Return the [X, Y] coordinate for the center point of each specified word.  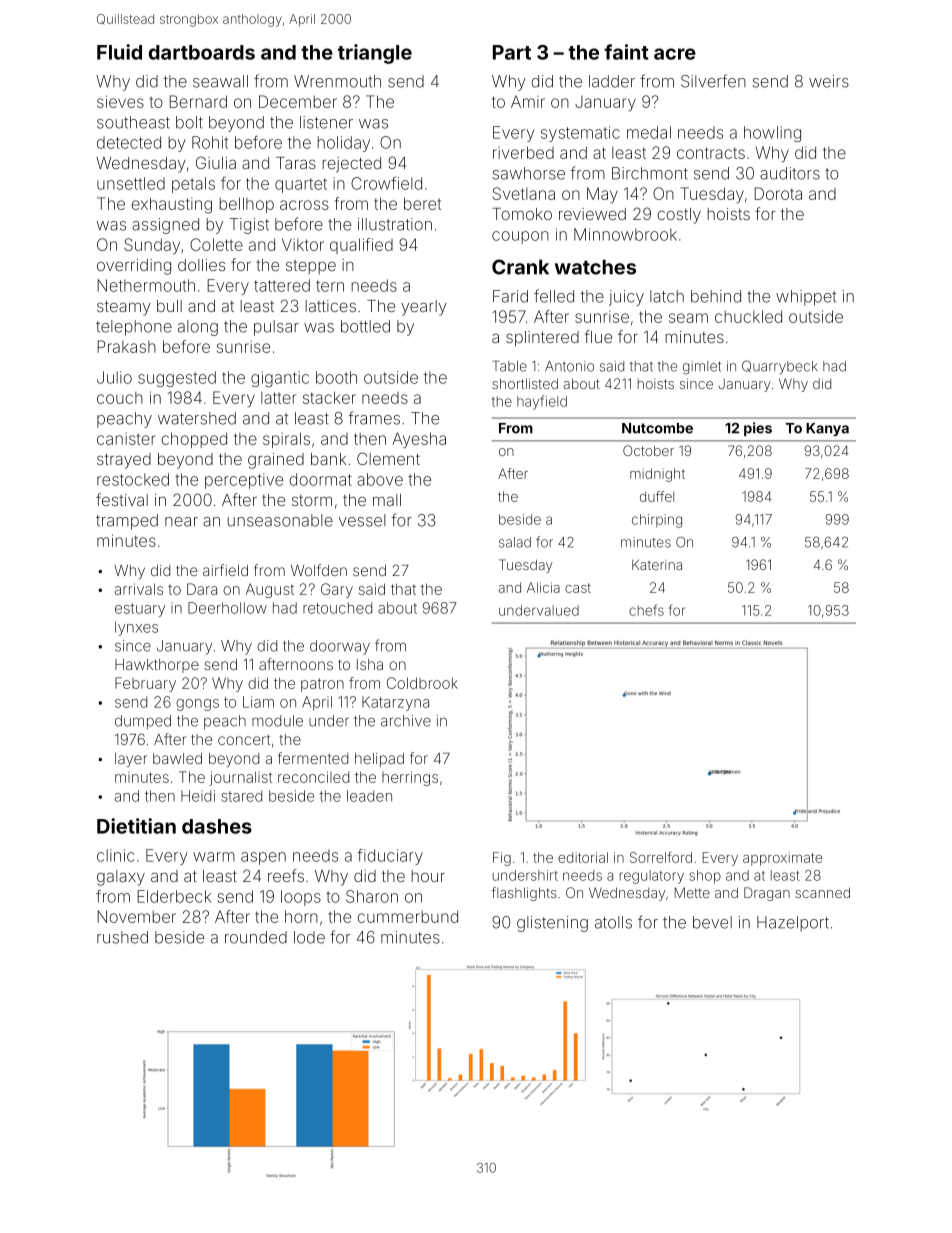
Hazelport [793, 924]
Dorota [778, 193]
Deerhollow [227, 608]
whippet [806, 298]
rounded [256, 937]
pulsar [276, 328]
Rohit [210, 142]
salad [515, 542]
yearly [424, 308]
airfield [225, 570]
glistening [552, 924]
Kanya [827, 429]
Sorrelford [661, 857]
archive [406, 721]
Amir [528, 102]
